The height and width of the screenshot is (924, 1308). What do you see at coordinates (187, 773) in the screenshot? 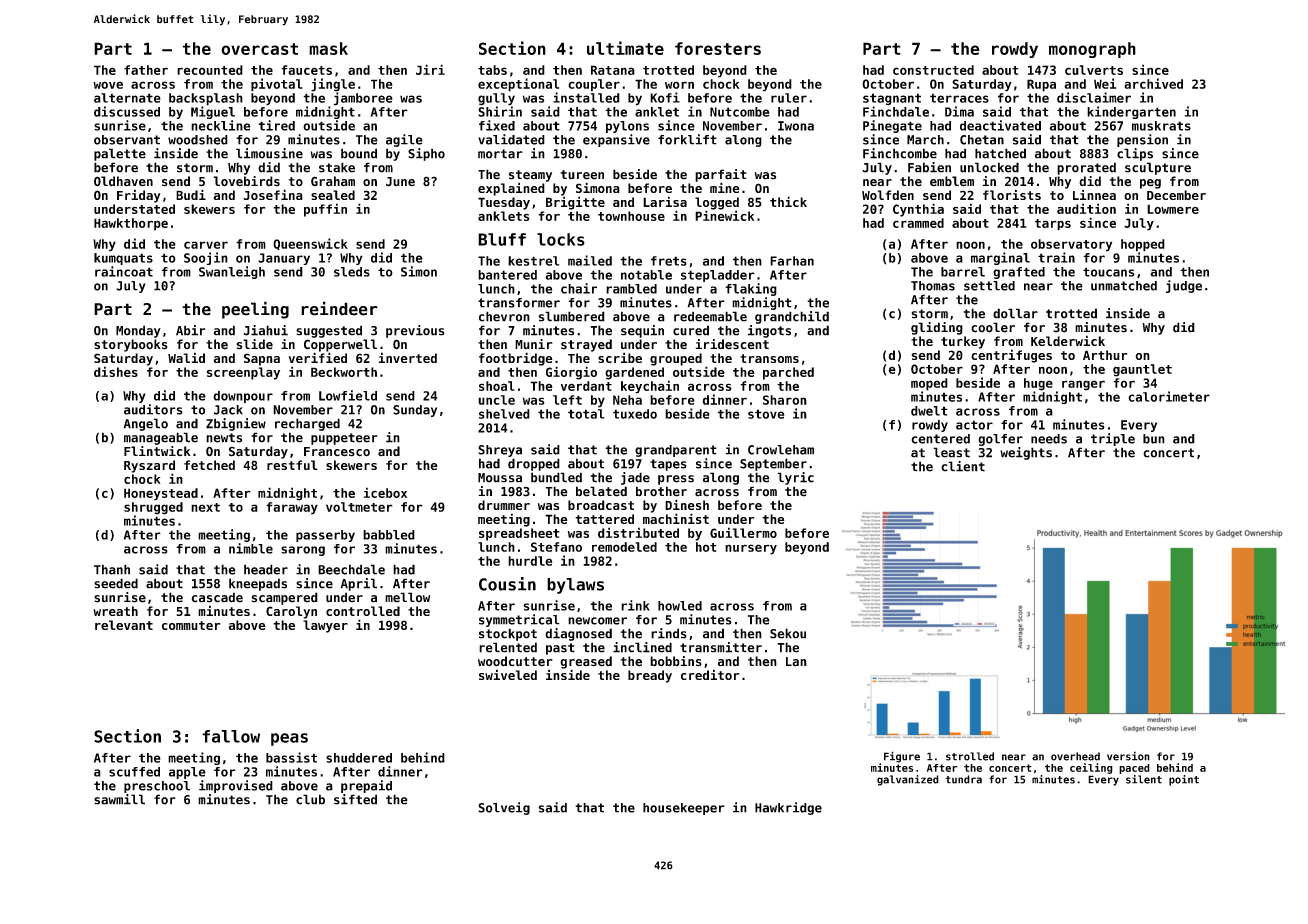
I see `apple` at bounding box center [187, 773].
